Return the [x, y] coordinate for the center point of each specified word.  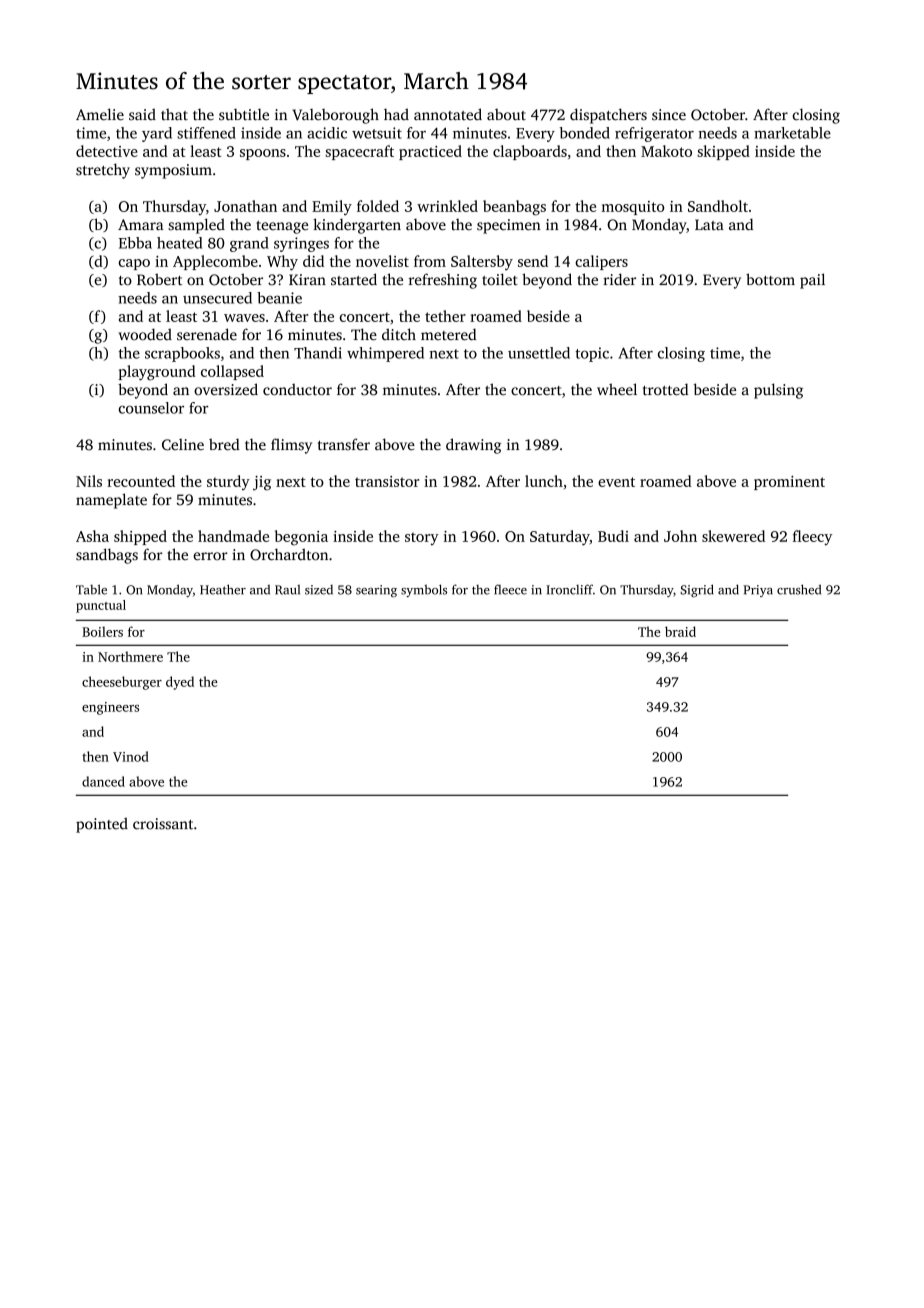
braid [680, 631]
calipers [601, 262]
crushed [799, 589]
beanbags [514, 208]
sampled [196, 226]
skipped [723, 152]
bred [224, 444]
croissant [163, 824]
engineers [110, 708]
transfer [344, 444]
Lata [709, 225]
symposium [173, 171]
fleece [510, 589]
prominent [789, 483]
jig [262, 483]
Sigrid [697, 590]
